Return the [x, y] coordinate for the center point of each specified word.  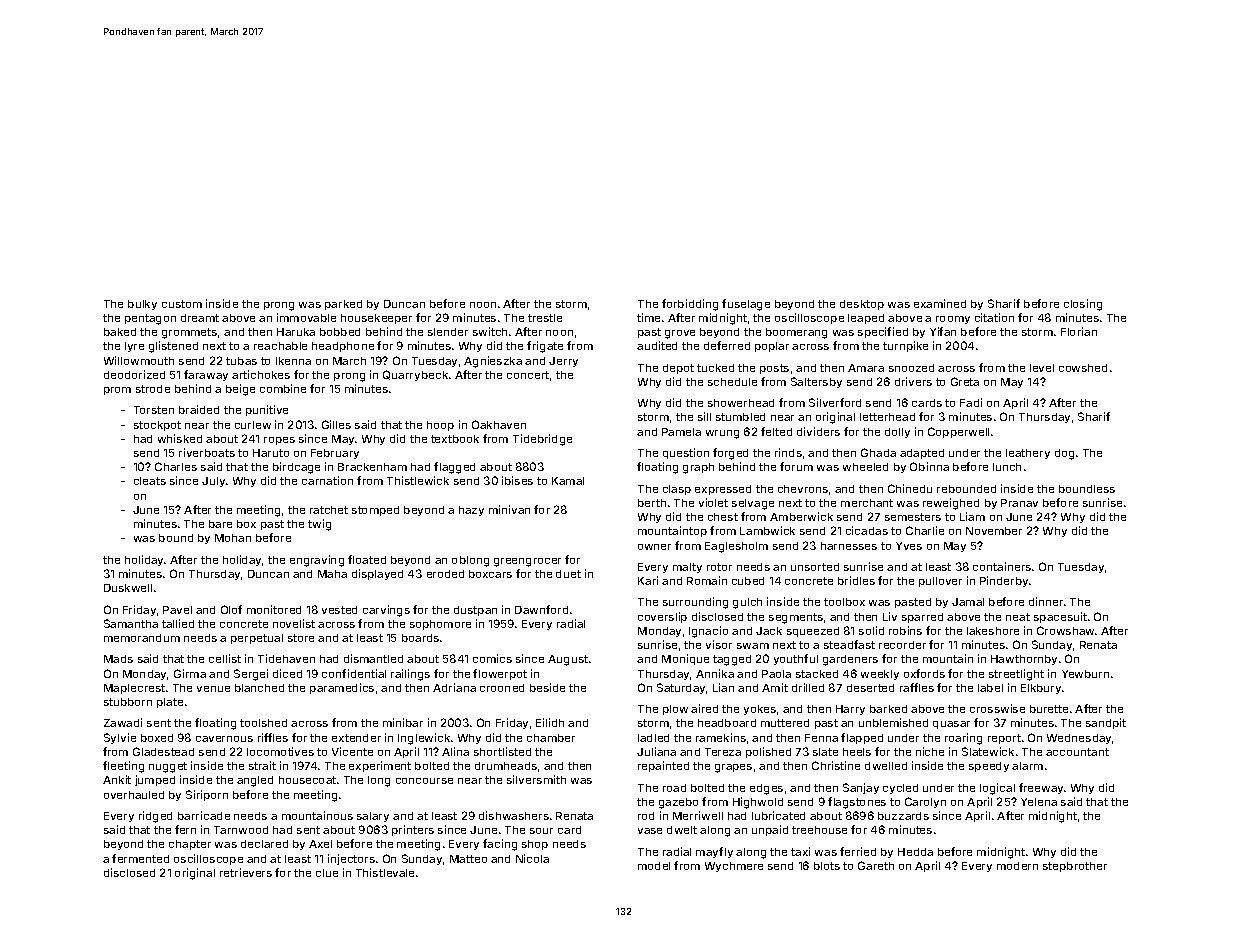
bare [220, 524]
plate [170, 703]
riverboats [207, 452]
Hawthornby [1024, 660]
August [568, 660]
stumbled [740, 417]
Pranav [1019, 503]
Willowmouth [139, 360]
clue [327, 873]
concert [528, 375]
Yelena [1039, 802]
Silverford [835, 402]
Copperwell [958, 432]
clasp [677, 490]
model [654, 866]
